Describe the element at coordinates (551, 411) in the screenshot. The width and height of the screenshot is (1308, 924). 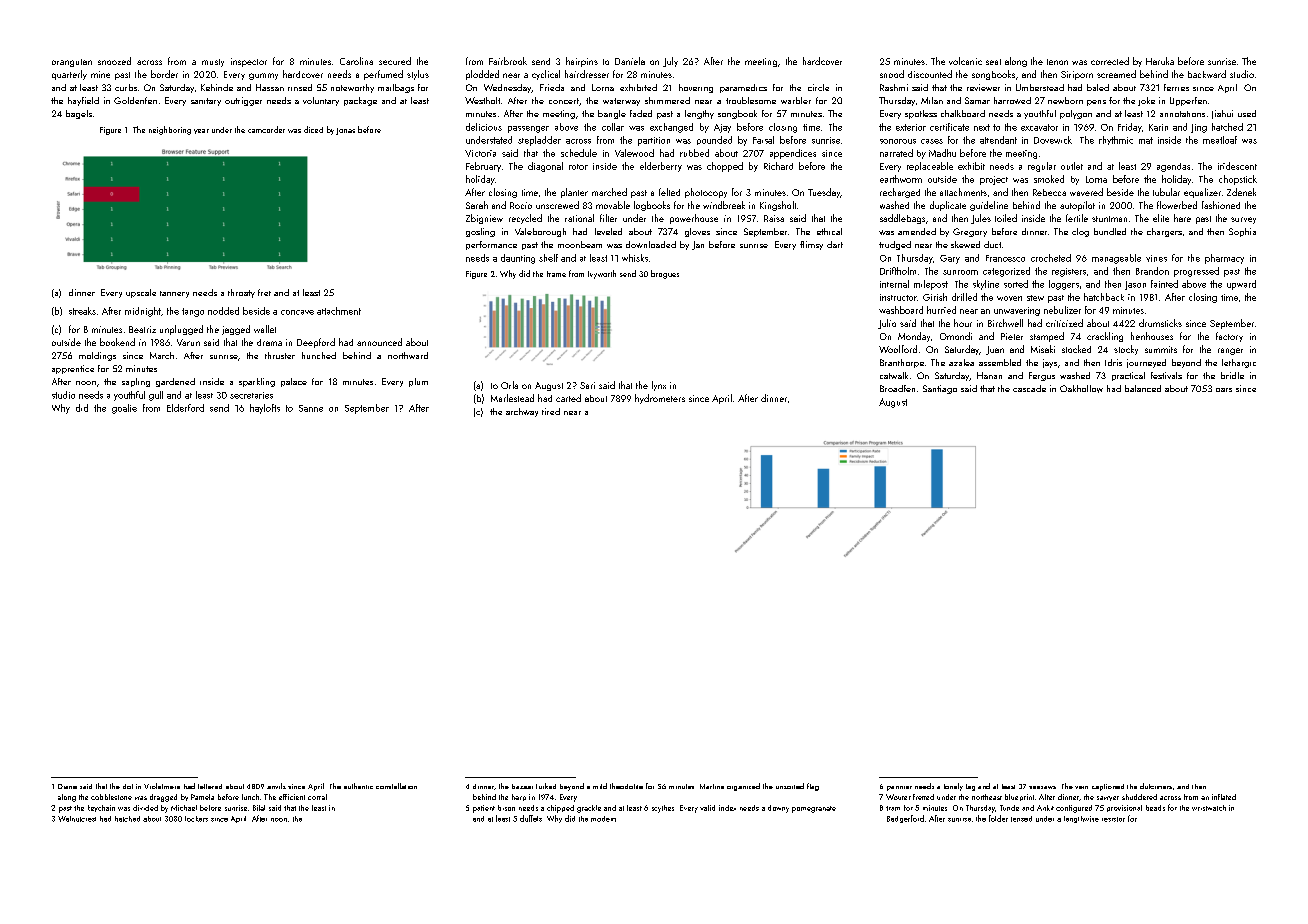
I see `tired` at that location.
